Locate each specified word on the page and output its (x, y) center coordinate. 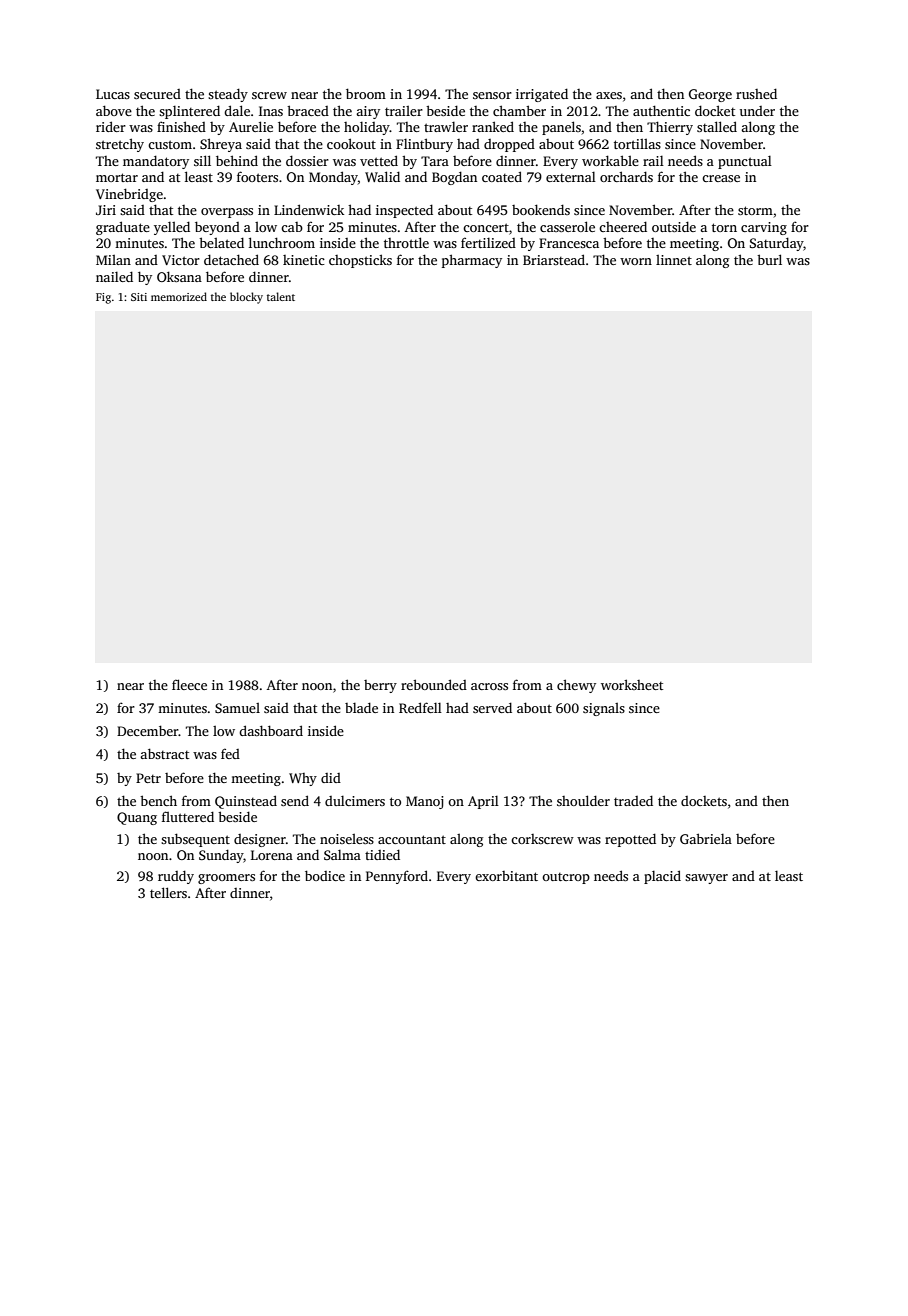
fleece (189, 684)
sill (202, 160)
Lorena (272, 855)
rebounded (434, 684)
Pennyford (397, 877)
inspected (404, 211)
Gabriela (706, 838)
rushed (756, 93)
